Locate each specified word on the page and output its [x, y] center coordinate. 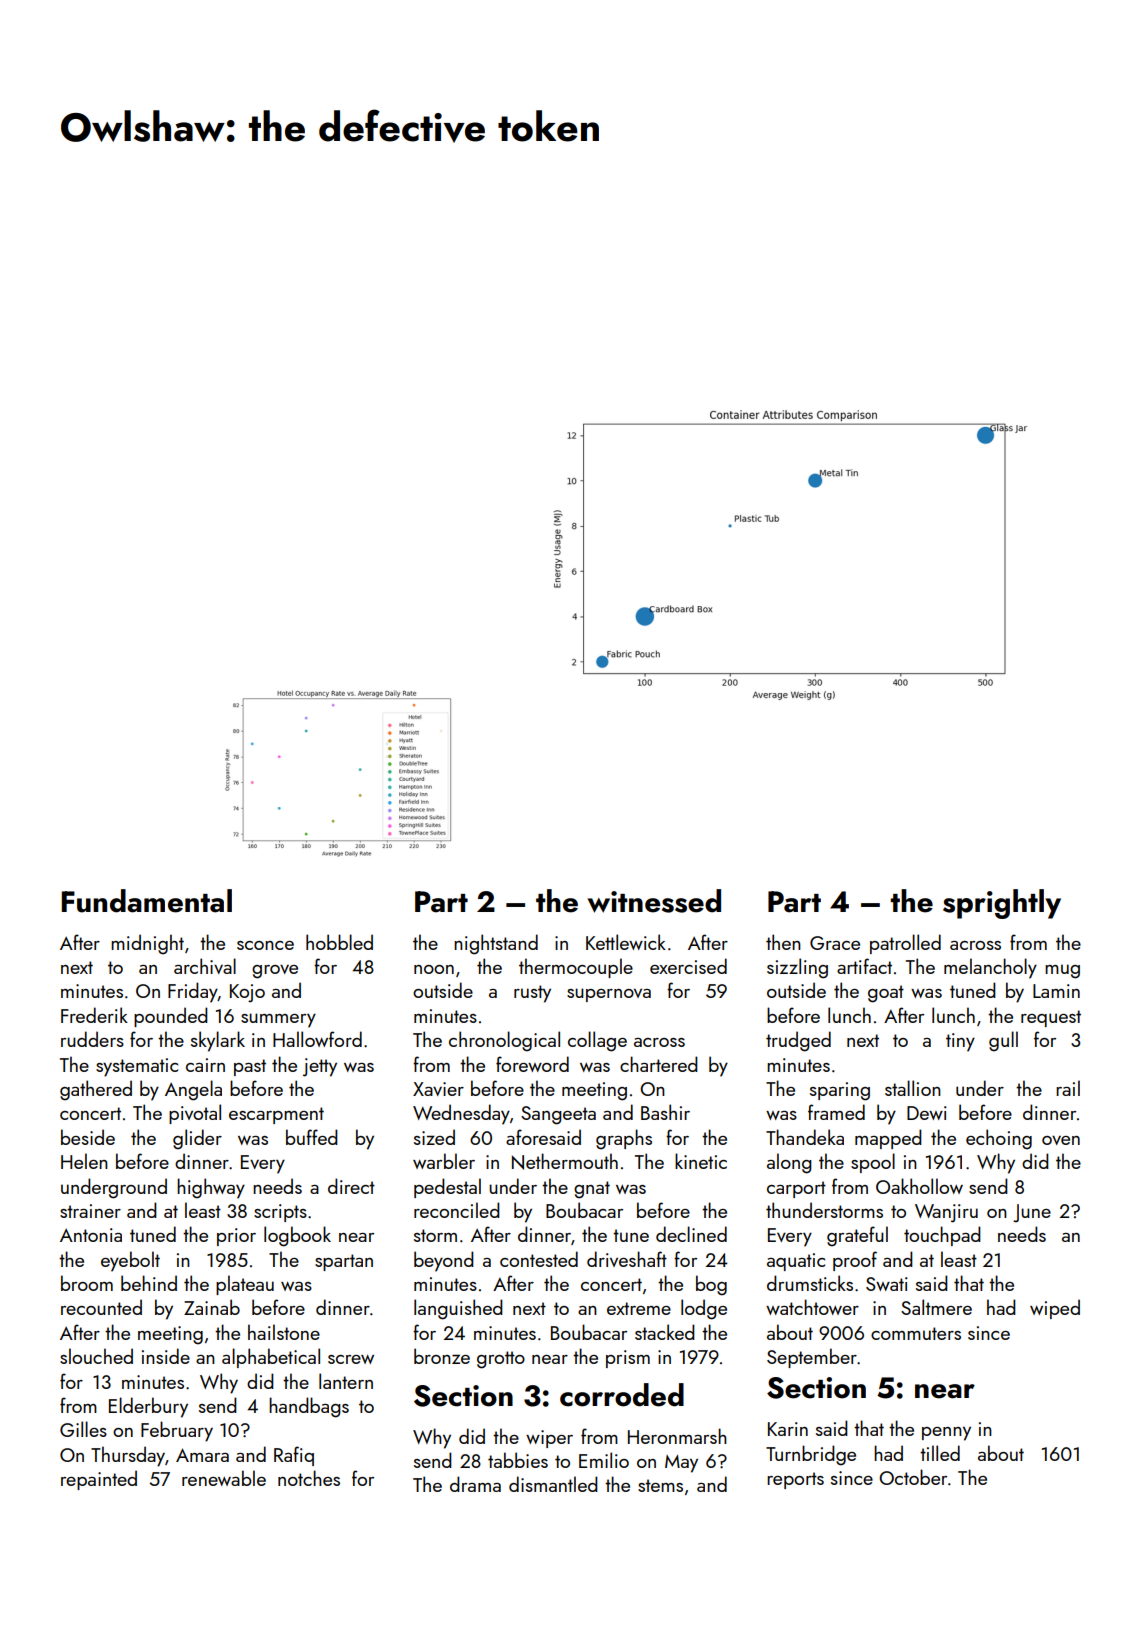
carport [796, 1189]
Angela [193, 1090]
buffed [312, 1137]
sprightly [1002, 904]
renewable [224, 1478]
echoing [999, 1139]
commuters [916, 1333]
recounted [101, 1307]
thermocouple [576, 968]
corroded [622, 1395]
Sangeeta [558, 1115]
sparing [840, 1091]
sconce [265, 945]
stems [660, 1485]
